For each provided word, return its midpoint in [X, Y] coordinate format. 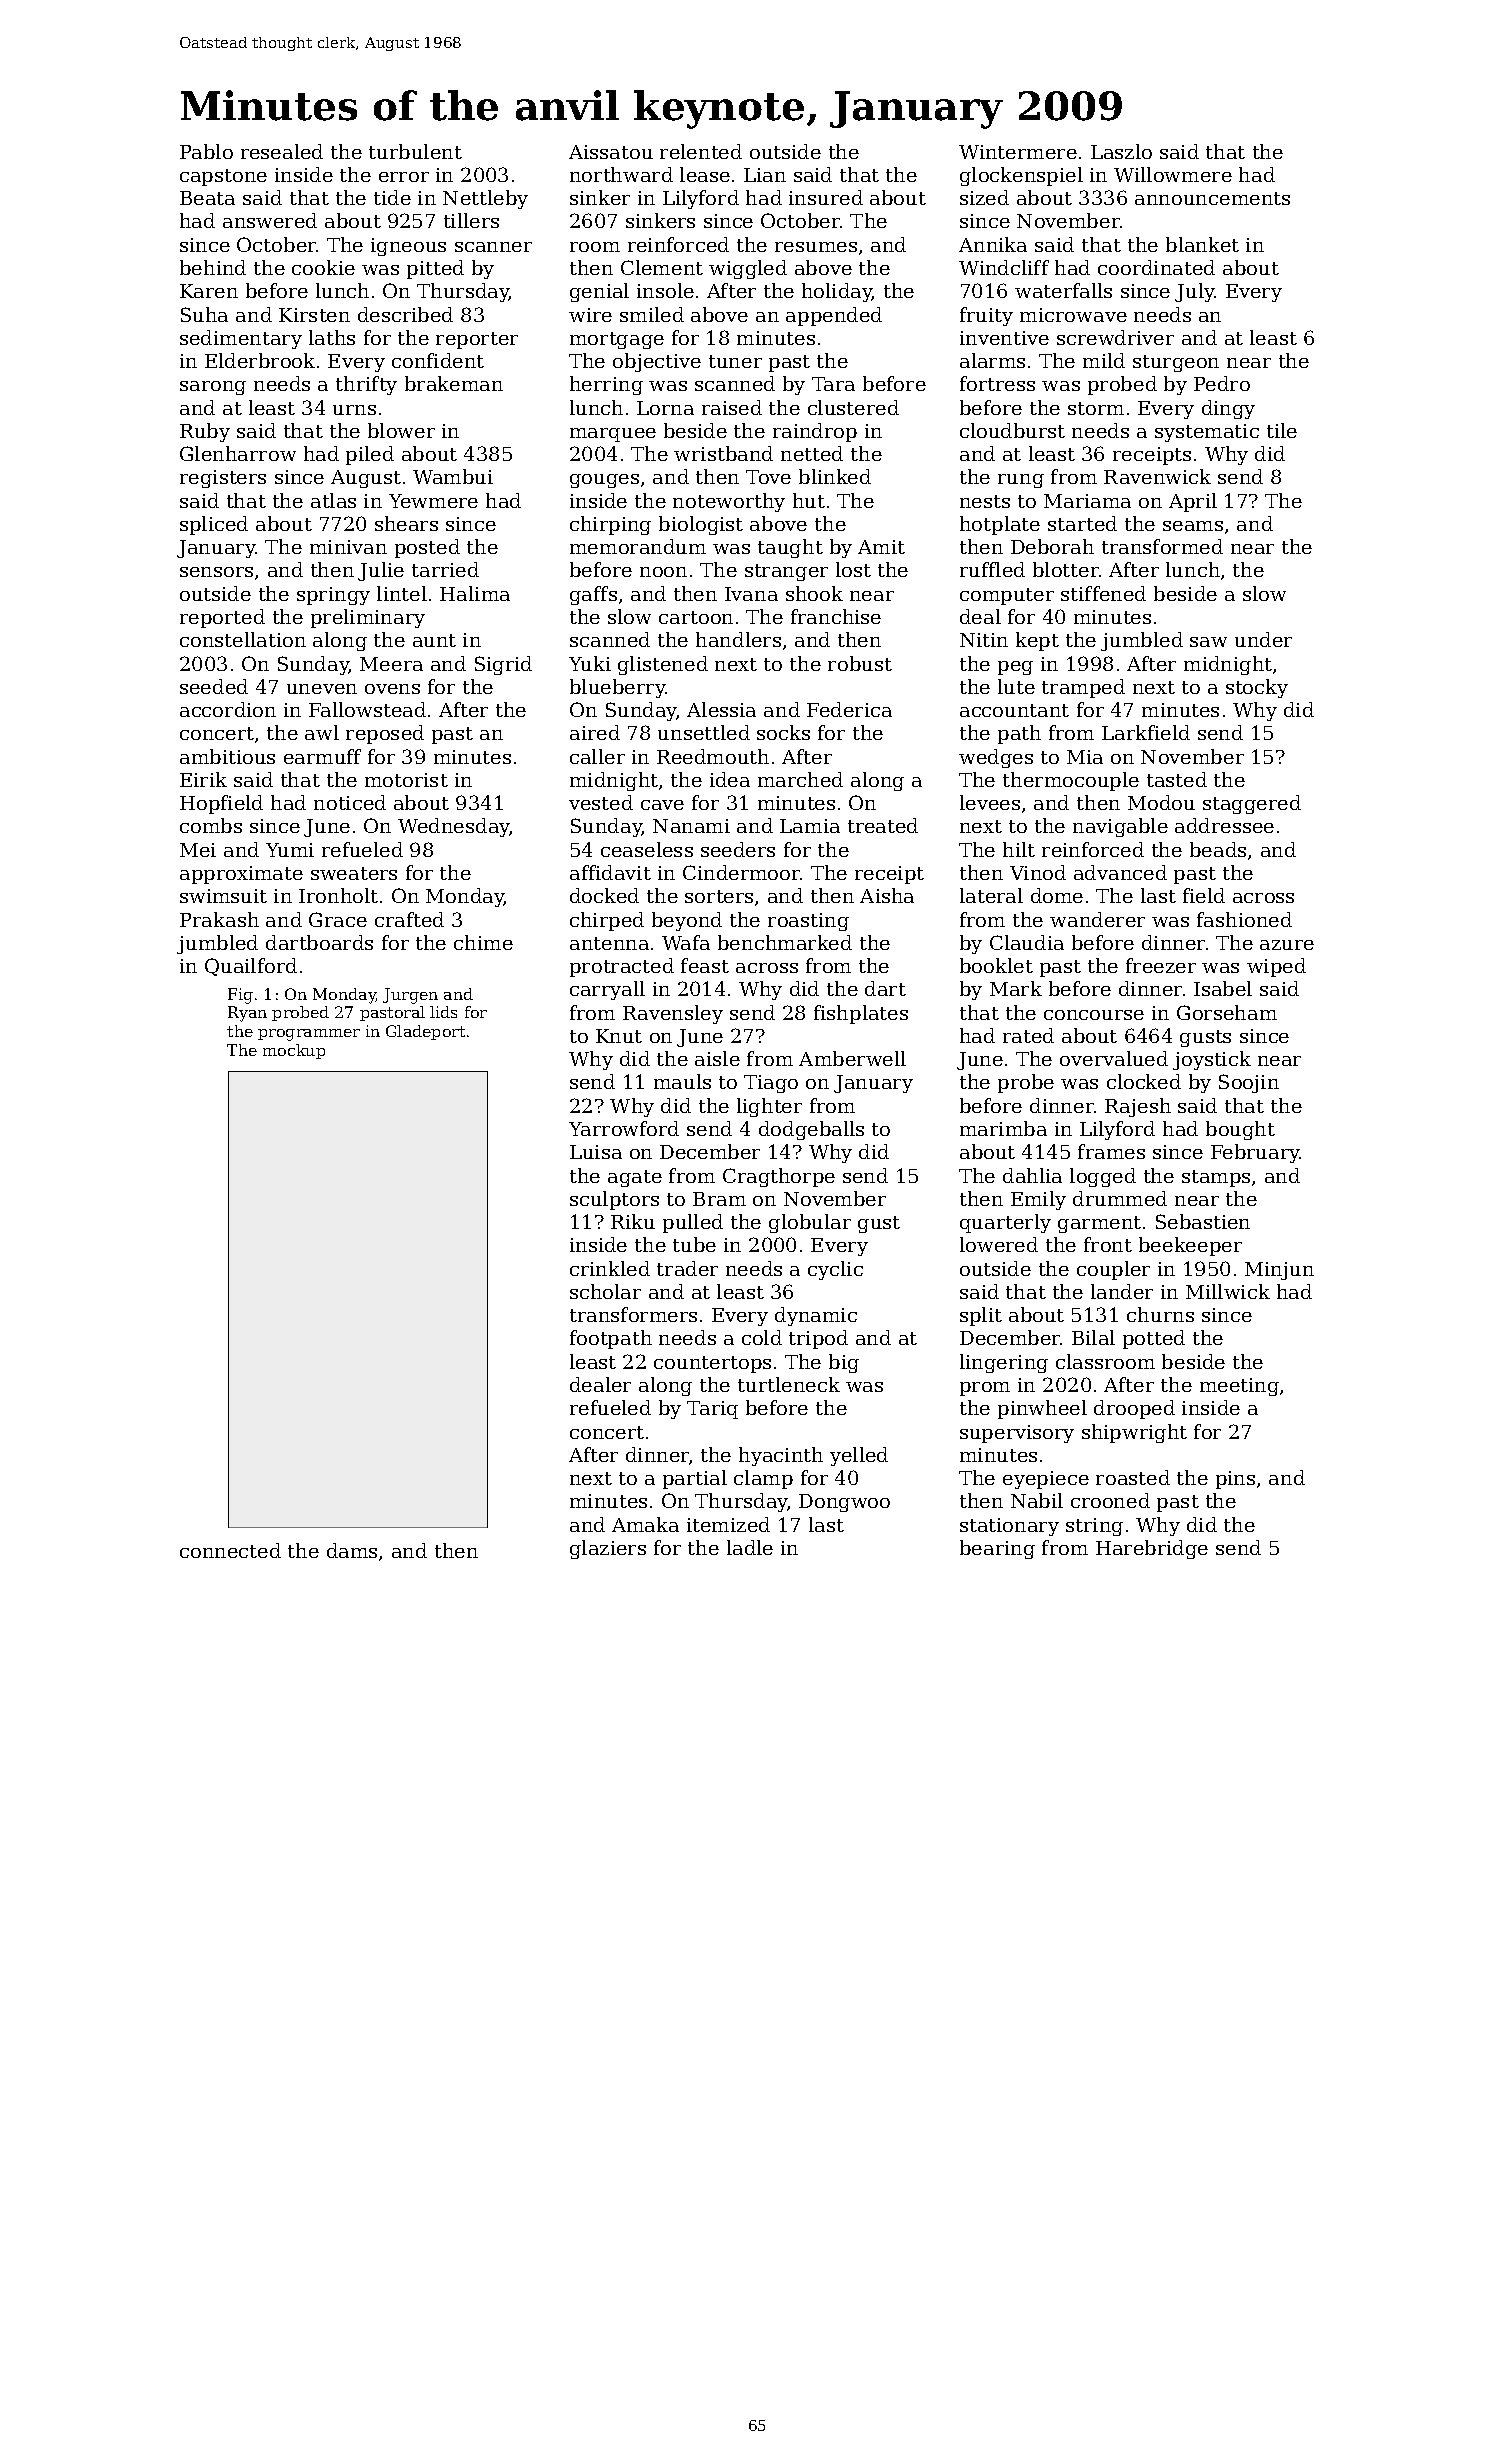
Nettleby [485, 199]
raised [732, 407]
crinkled [610, 1268]
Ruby [205, 432]
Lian [765, 175]
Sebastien [1203, 1221]
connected [230, 1550]
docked [604, 895]
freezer [1161, 965]
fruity [986, 316]
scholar [605, 1291]
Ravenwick [1157, 476]
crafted [409, 919]
